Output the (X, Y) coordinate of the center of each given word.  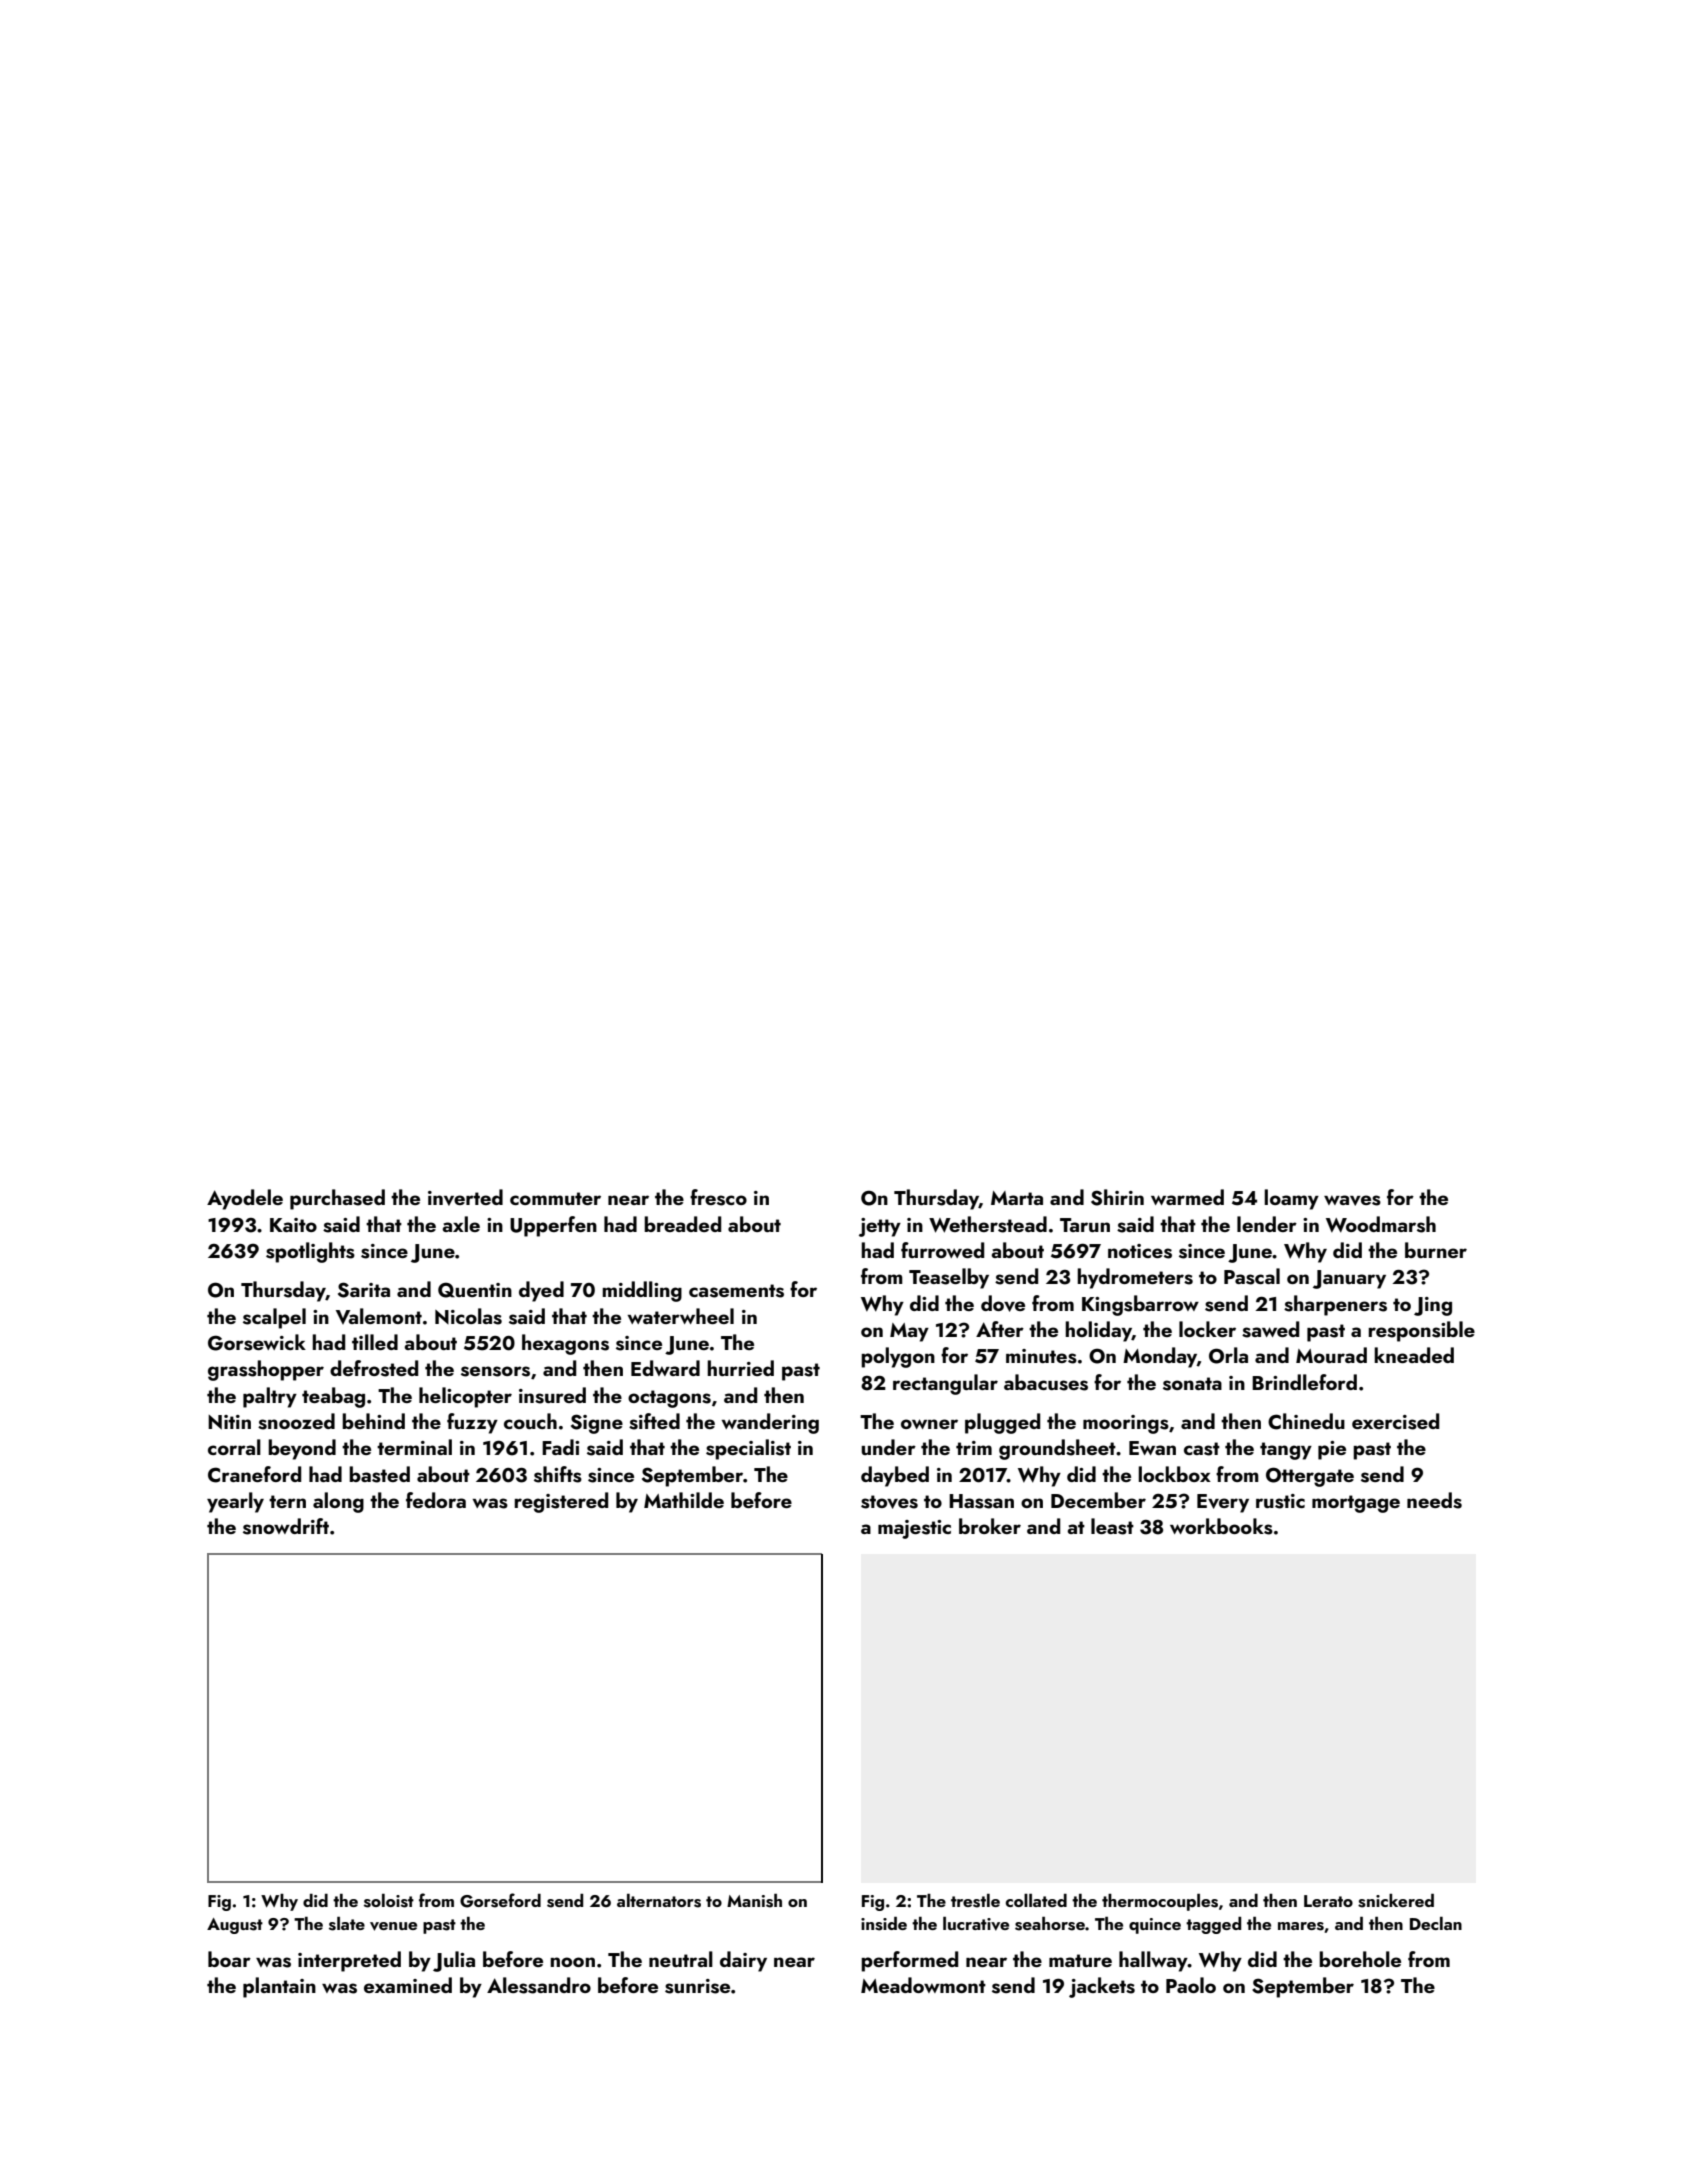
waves (1352, 1200)
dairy (743, 1961)
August (235, 1926)
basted (379, 1474)
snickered (1396, 1901)
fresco (718, 1197)
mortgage (1356, 1504)
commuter (555, 1198)
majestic (914, 1529)
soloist (389, 1901)
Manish (754, 1901)
